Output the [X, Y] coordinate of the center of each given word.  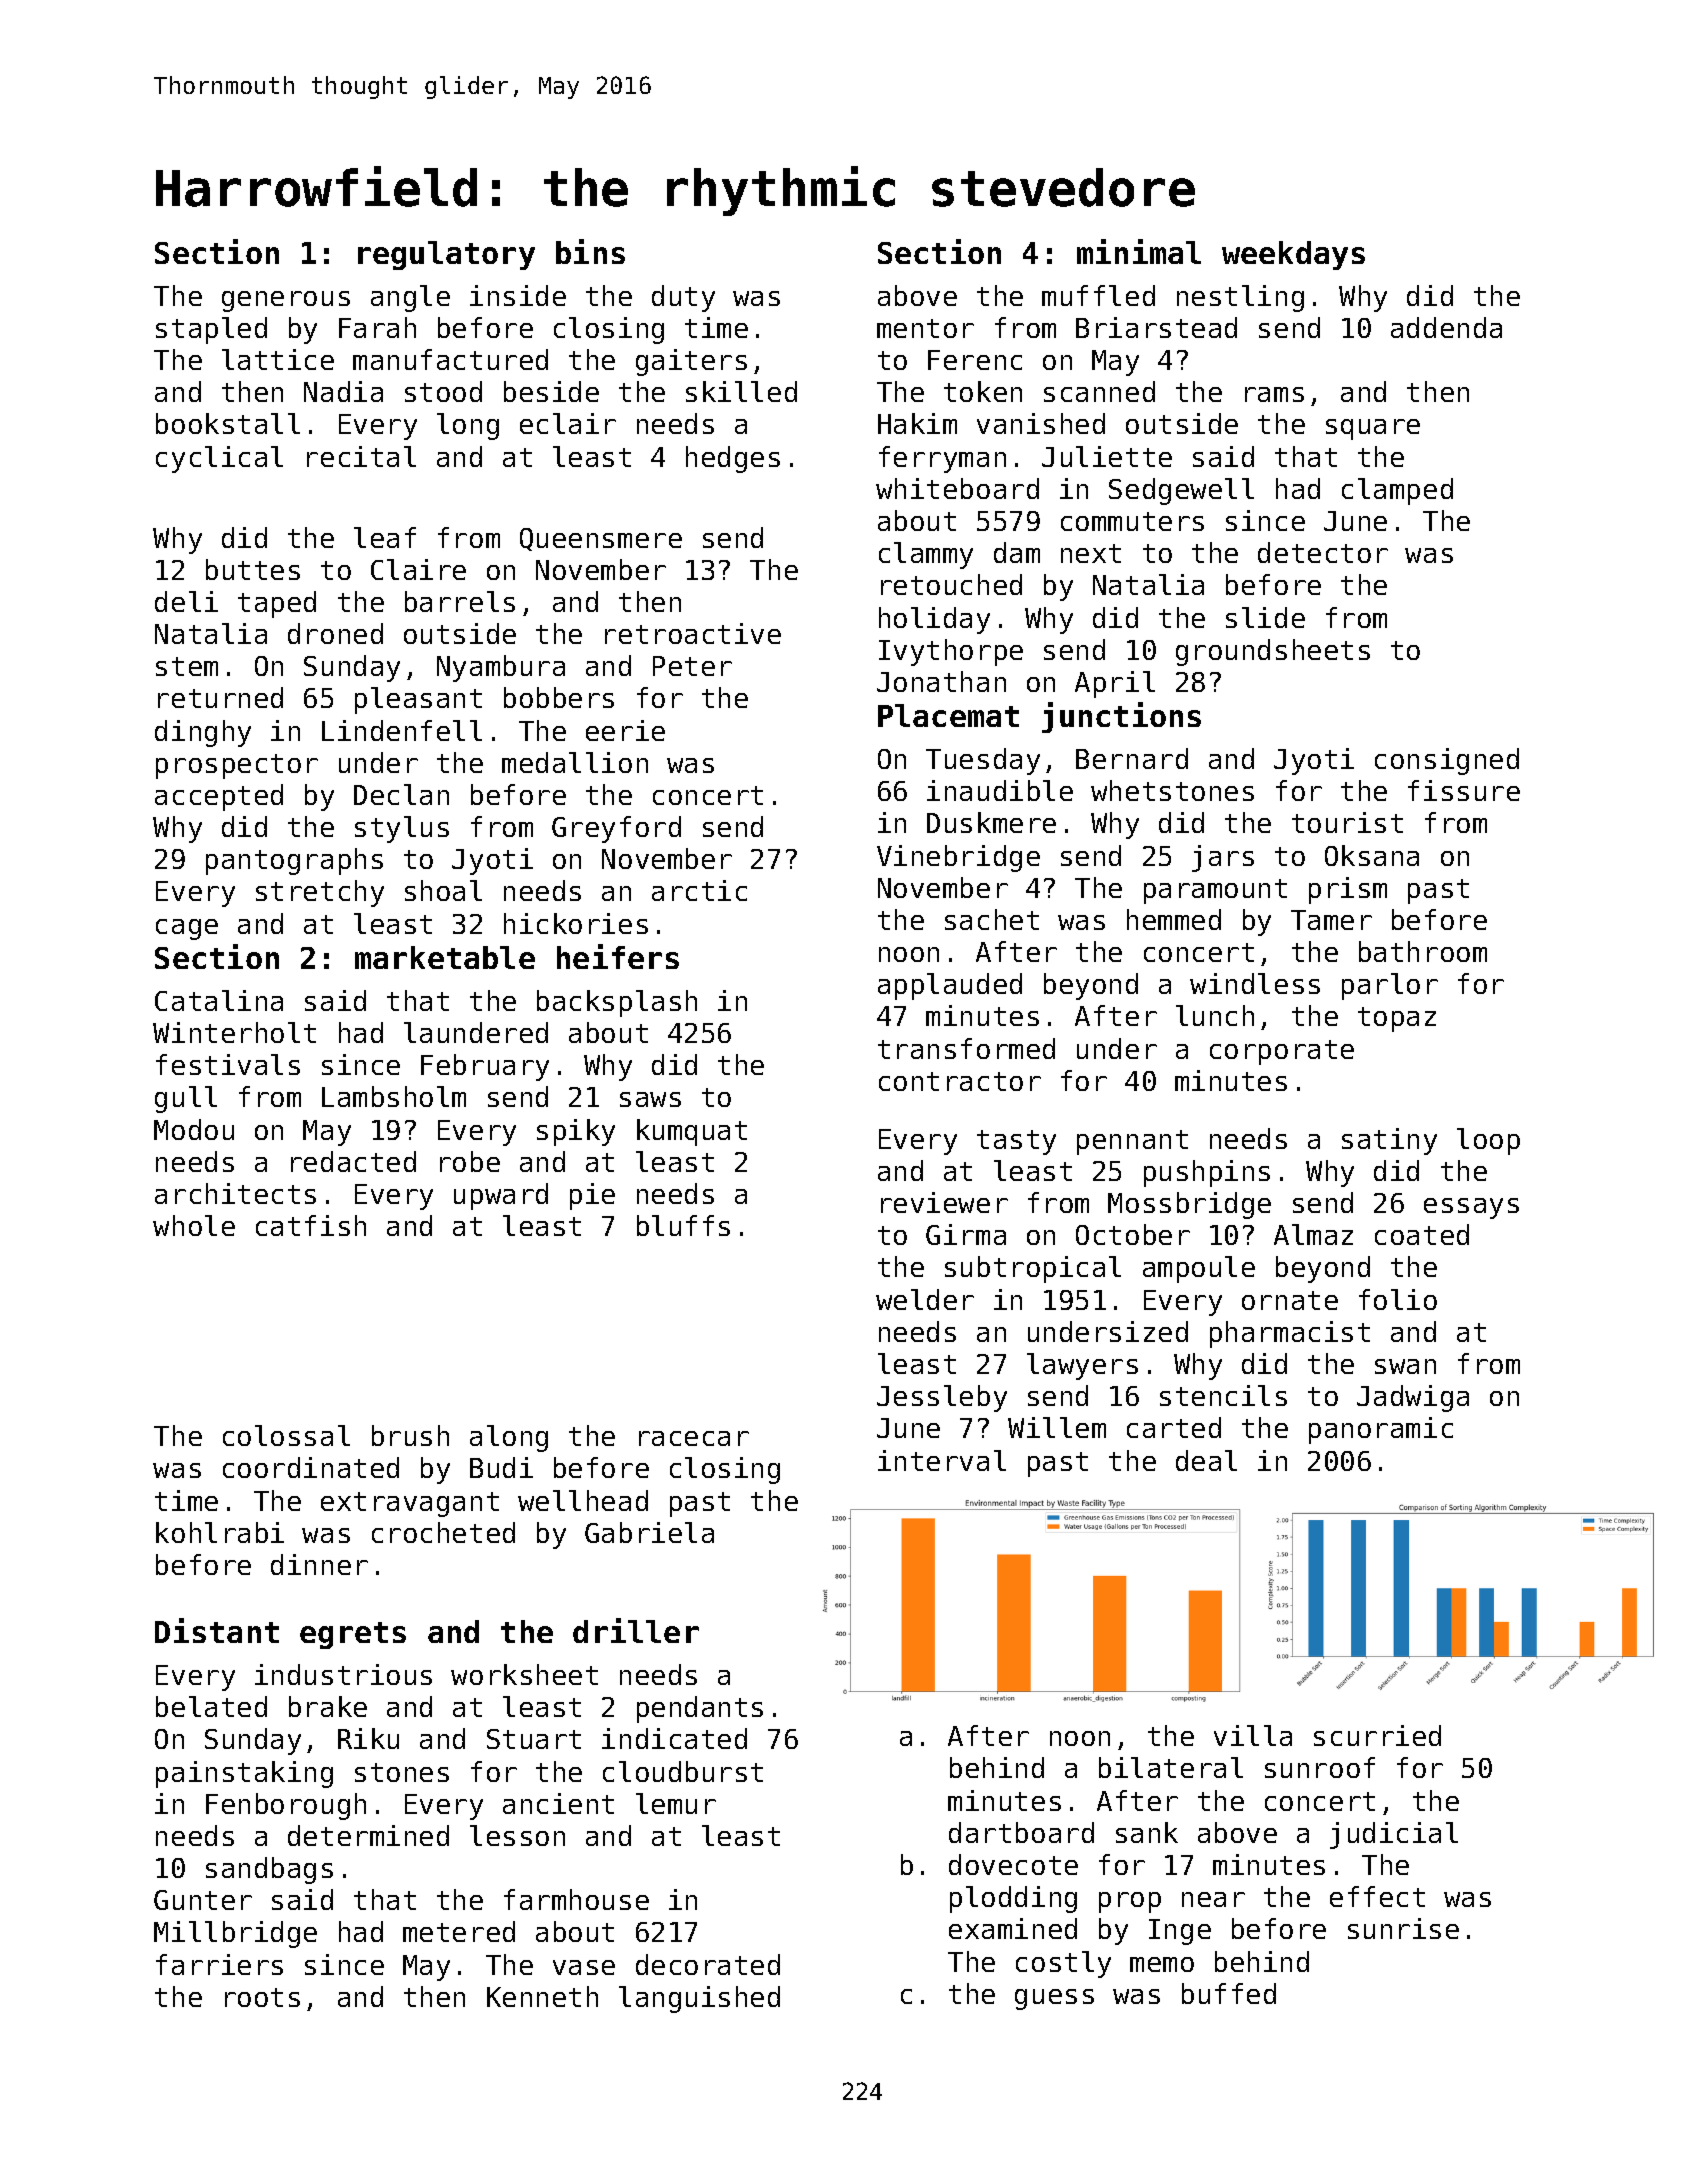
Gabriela [649, 1532]
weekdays [1293, 255]
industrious [343, 1674]
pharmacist [1290, 1334]
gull [186, 1099]
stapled [211, 330]
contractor [960, 1081]
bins [590, 251]
